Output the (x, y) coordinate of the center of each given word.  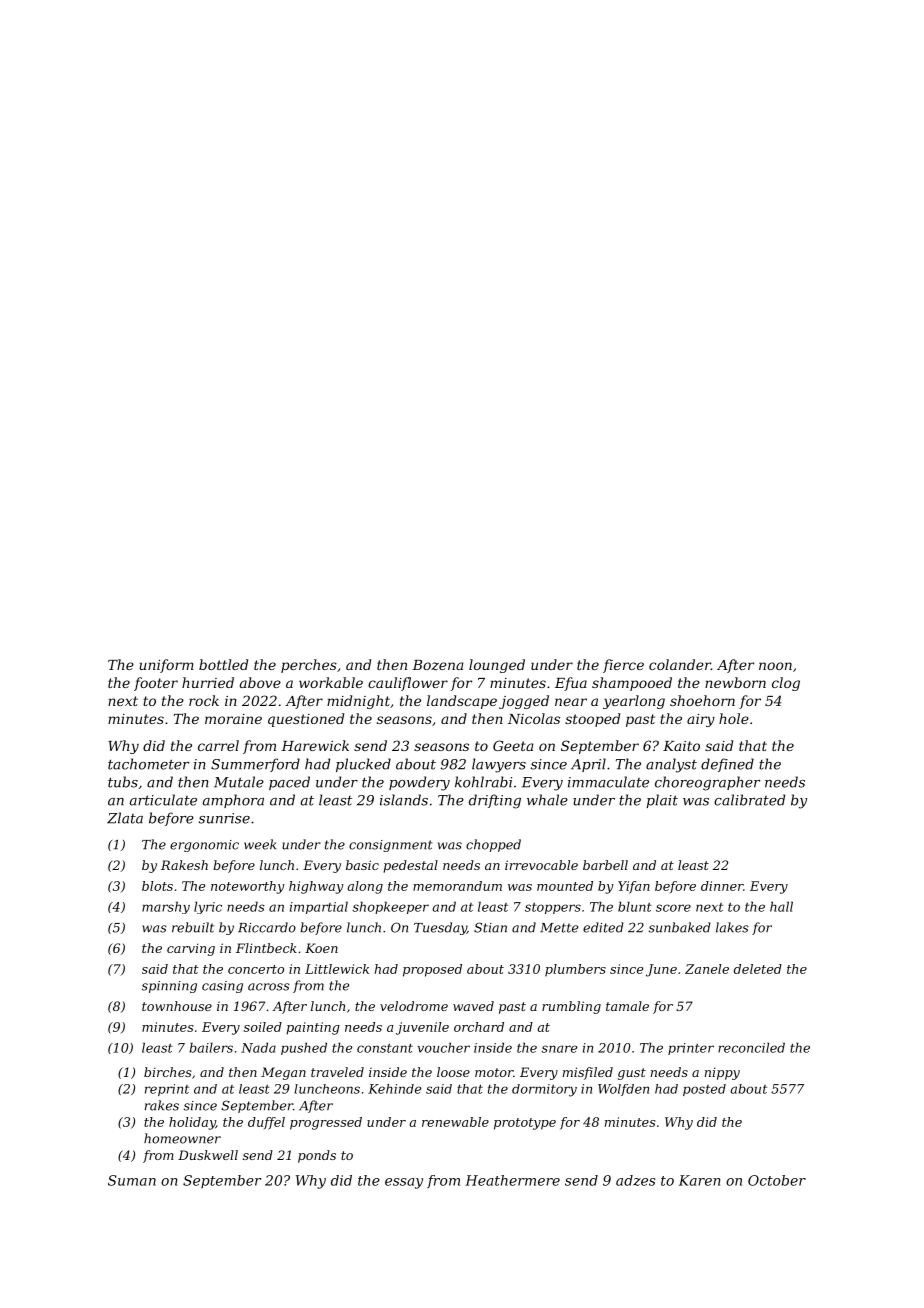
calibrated (749, 800)
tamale (627, 1006)
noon (775, 666)
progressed (326, 1123)
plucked (363, 765)
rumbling (571, 1007)
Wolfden (623, 1090)
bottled (223, 664)
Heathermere (512, 1180)
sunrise (224, 818)
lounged (497, 666)
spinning (169, 987)
